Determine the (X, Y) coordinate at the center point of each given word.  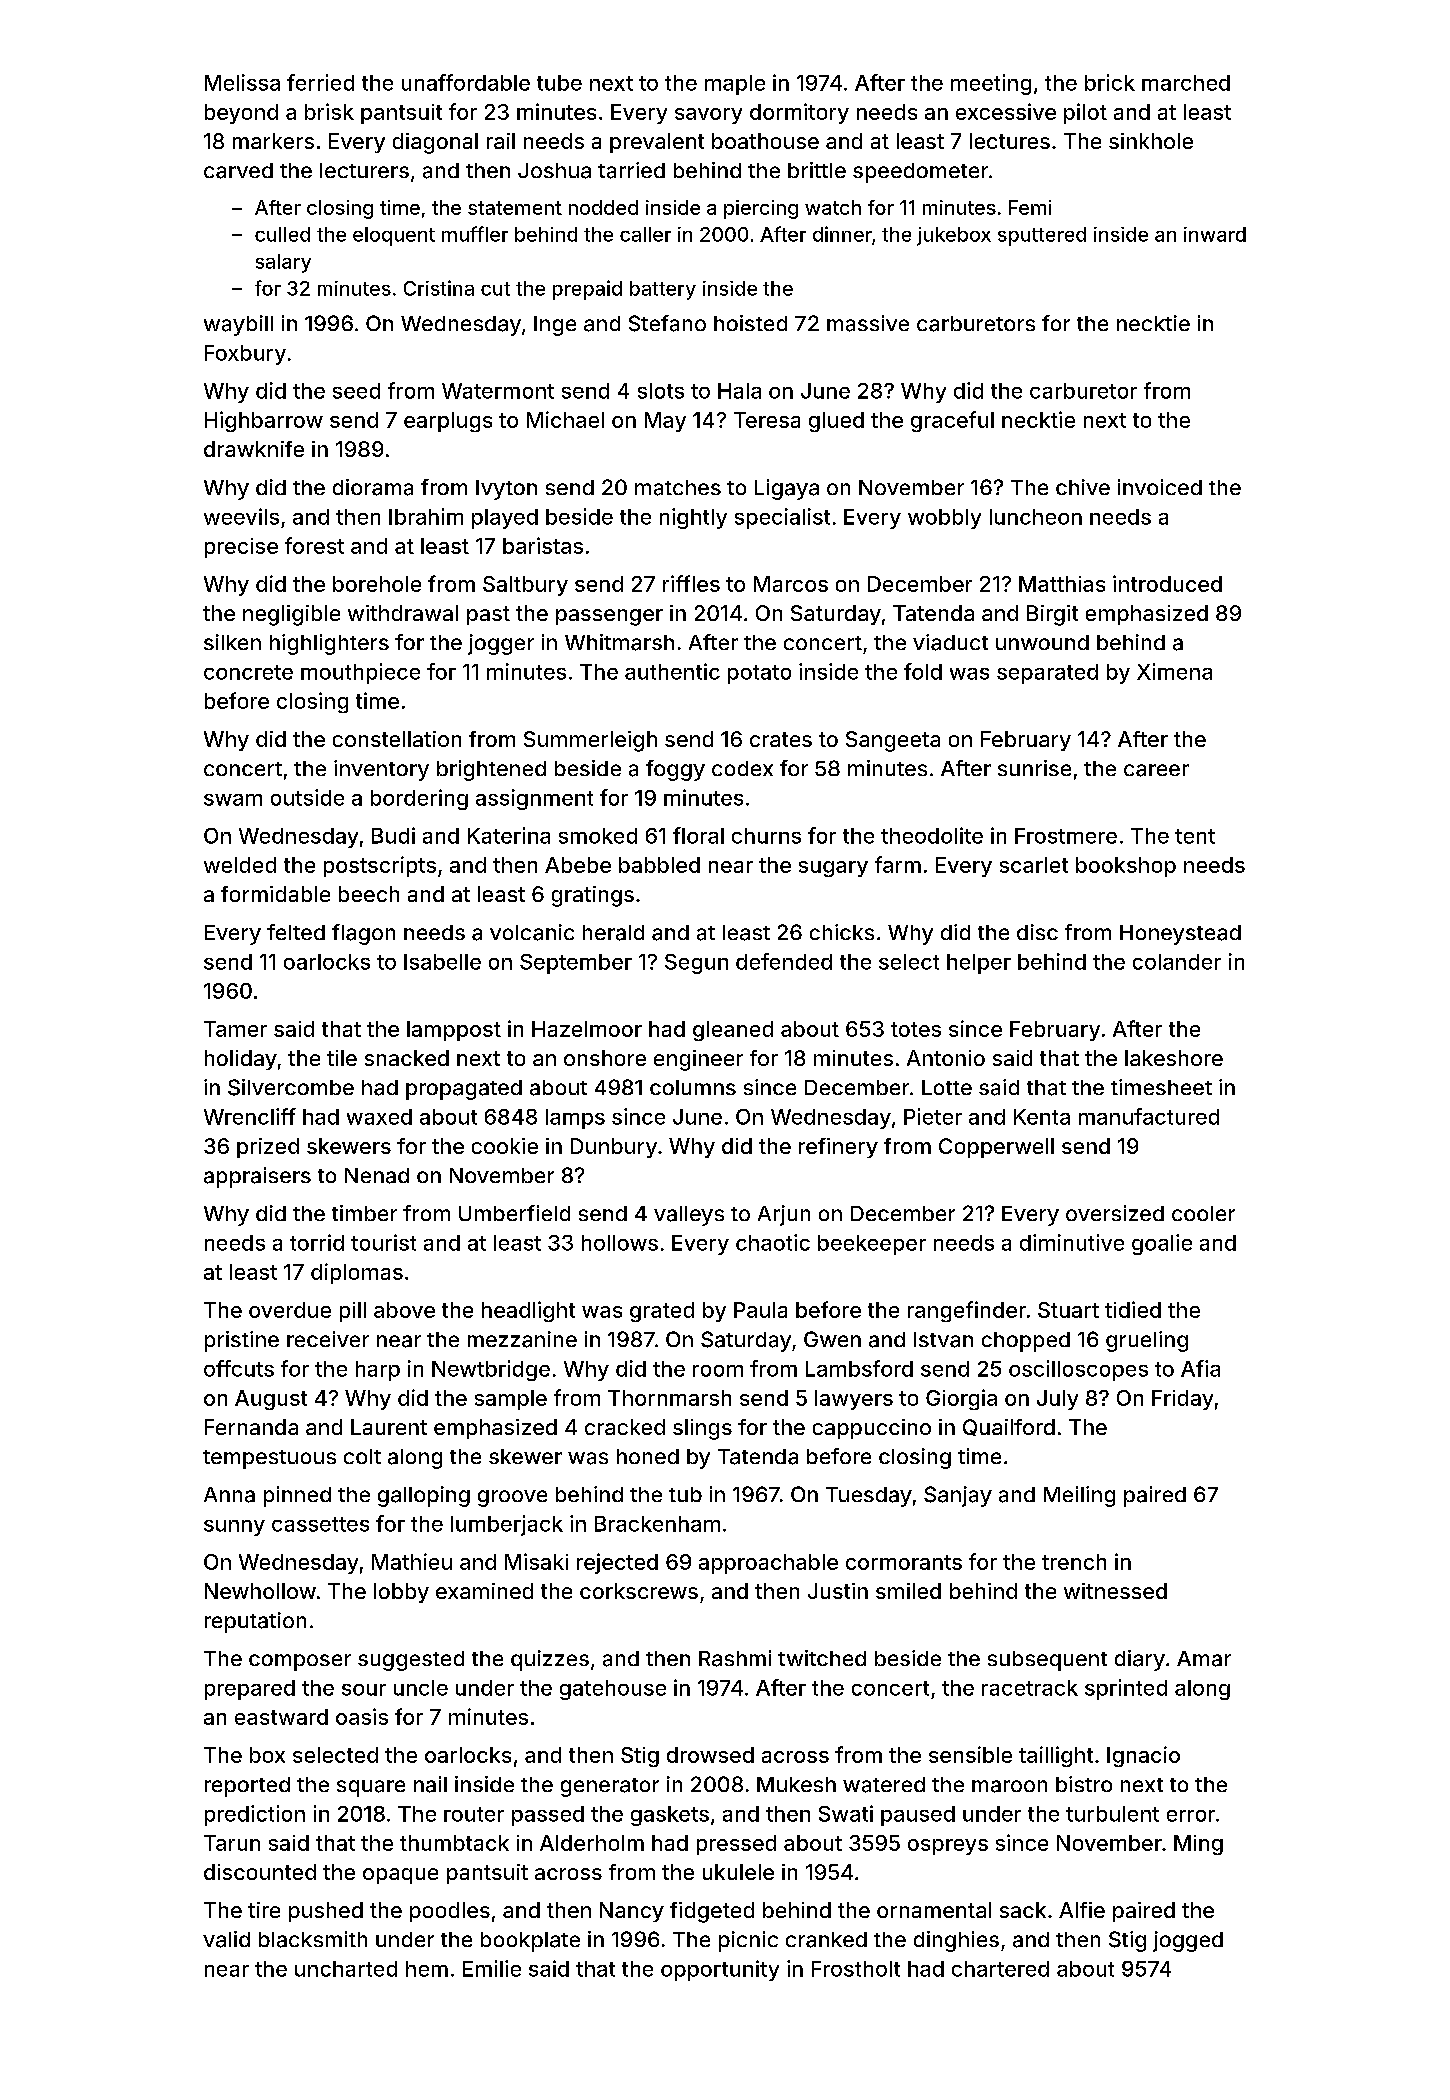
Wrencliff (250, 1116)
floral (698, 835)
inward (1215, 234)
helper (979, 964)
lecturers (364, 170)
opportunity (720, 1970)
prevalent (657, 143)
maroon (1009, 1786)
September (576, 964)
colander (1177, 962)
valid (226, 1939)
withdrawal (403, 613)
